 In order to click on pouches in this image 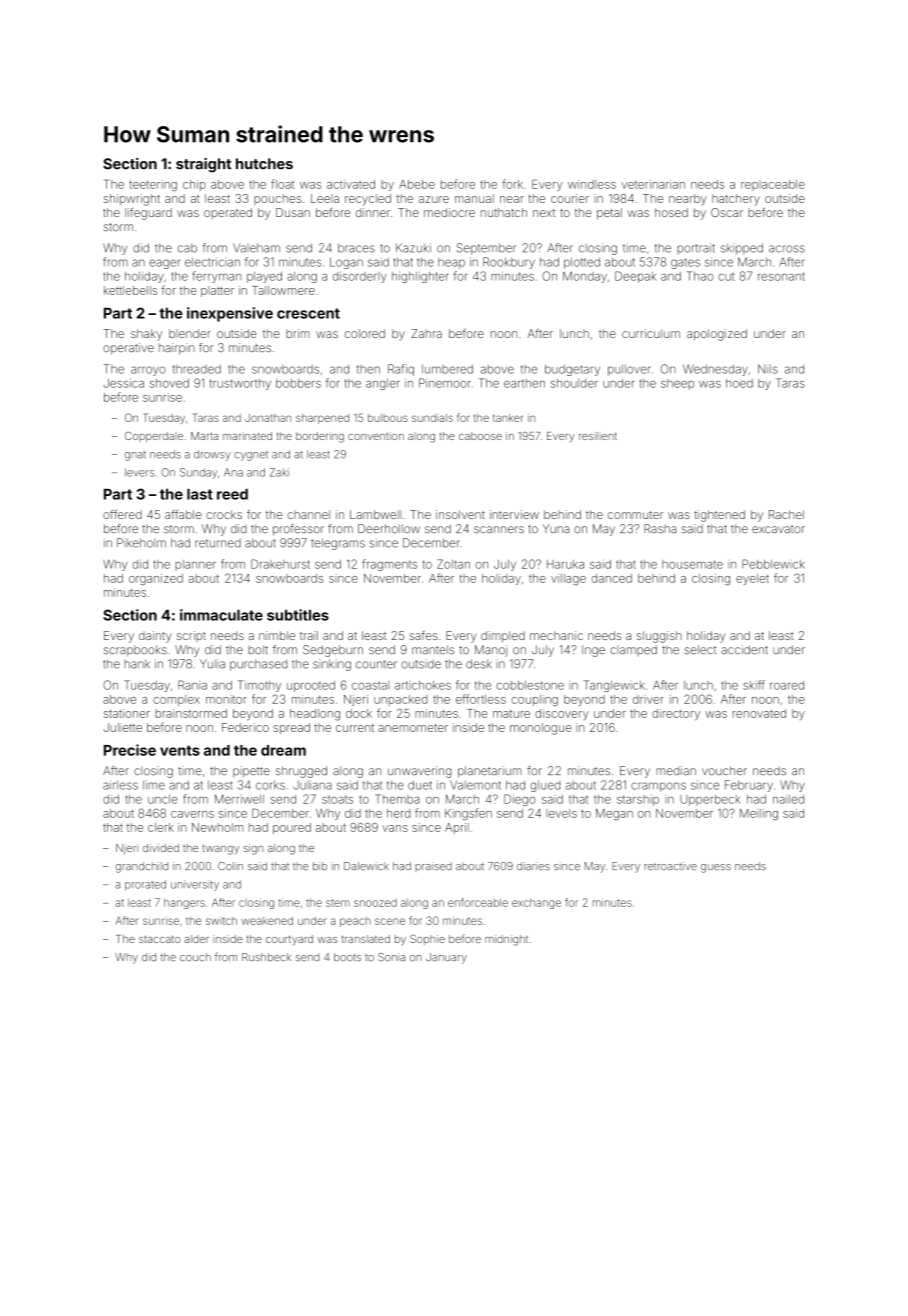, I will do `click(277, 199)`.
